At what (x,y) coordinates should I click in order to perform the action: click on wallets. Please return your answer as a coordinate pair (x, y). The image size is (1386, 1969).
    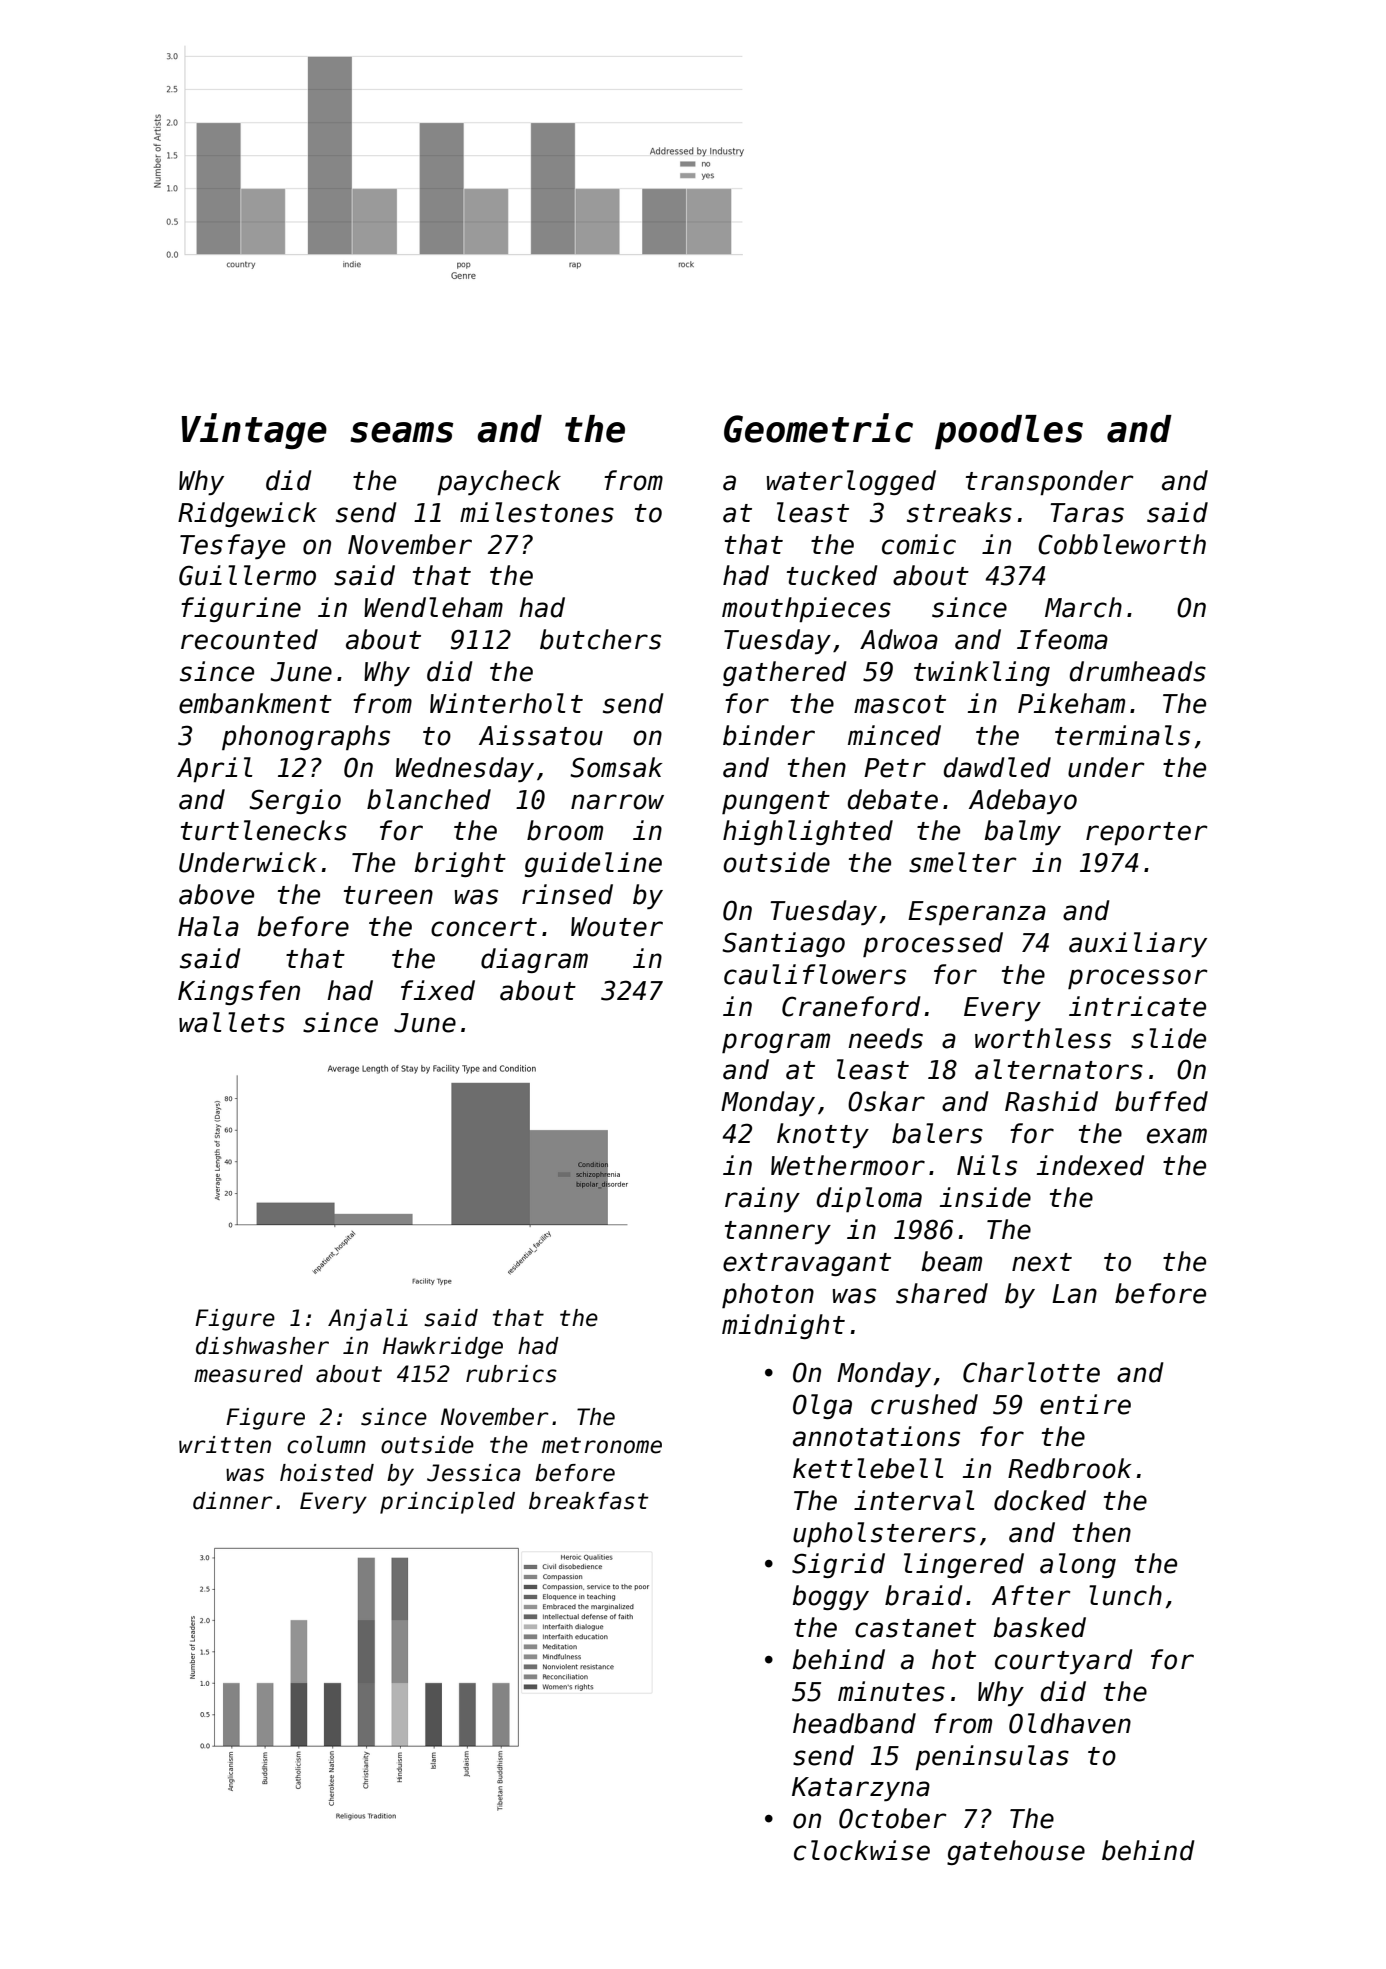
    Looking at the image, I should click on (232, 1022).
